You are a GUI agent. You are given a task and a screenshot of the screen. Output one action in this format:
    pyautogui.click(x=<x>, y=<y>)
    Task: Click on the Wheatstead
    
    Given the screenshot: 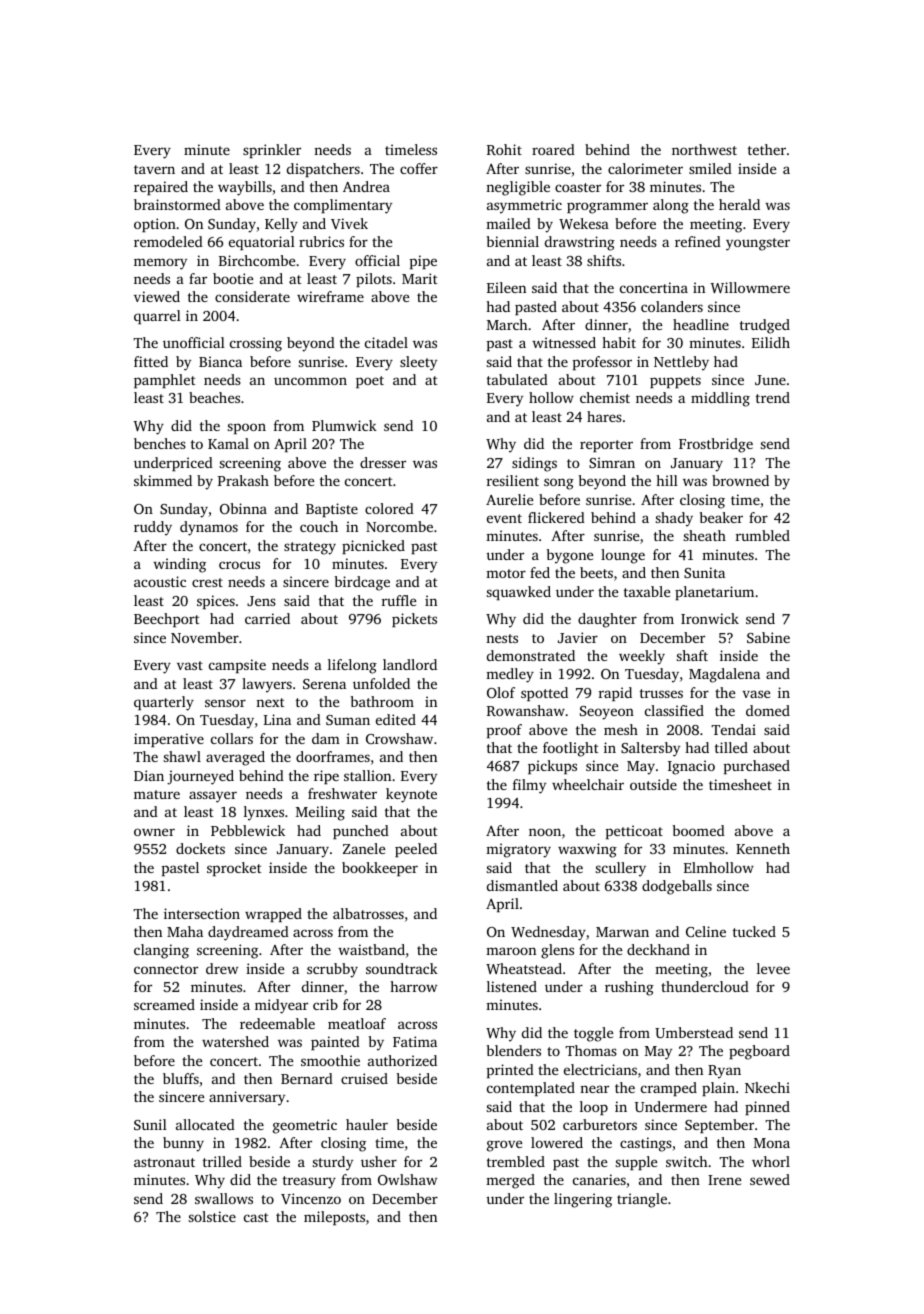 What is the action you would take?
    pyautogui.click(x=524, y=968)
